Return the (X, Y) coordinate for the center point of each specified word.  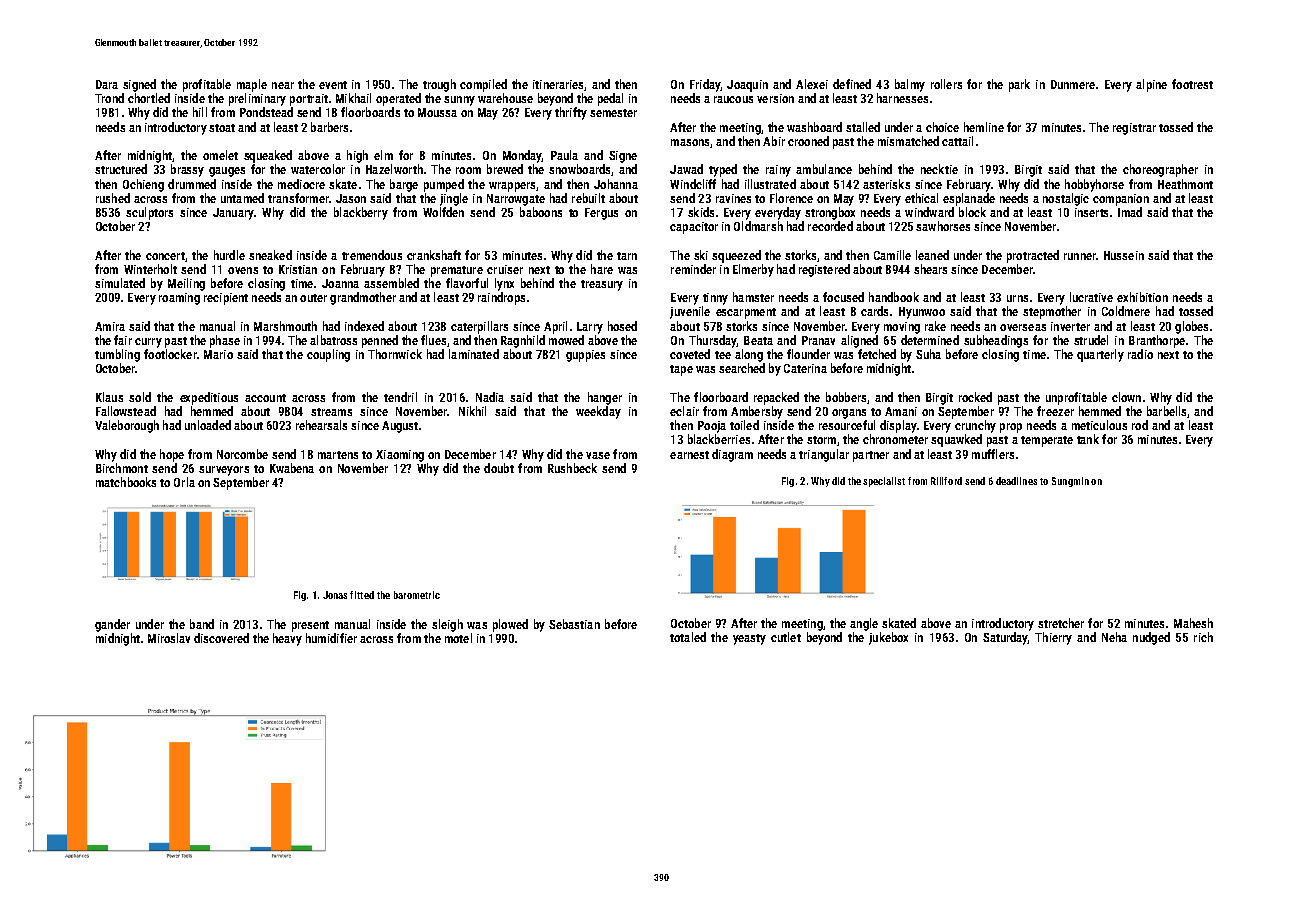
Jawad (686, 169)
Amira (110, 326)
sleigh (447, 625)
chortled (149, 98)
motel (458, 638)
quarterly (1100, 355)
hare (602, 269)
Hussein (1124, 255)
